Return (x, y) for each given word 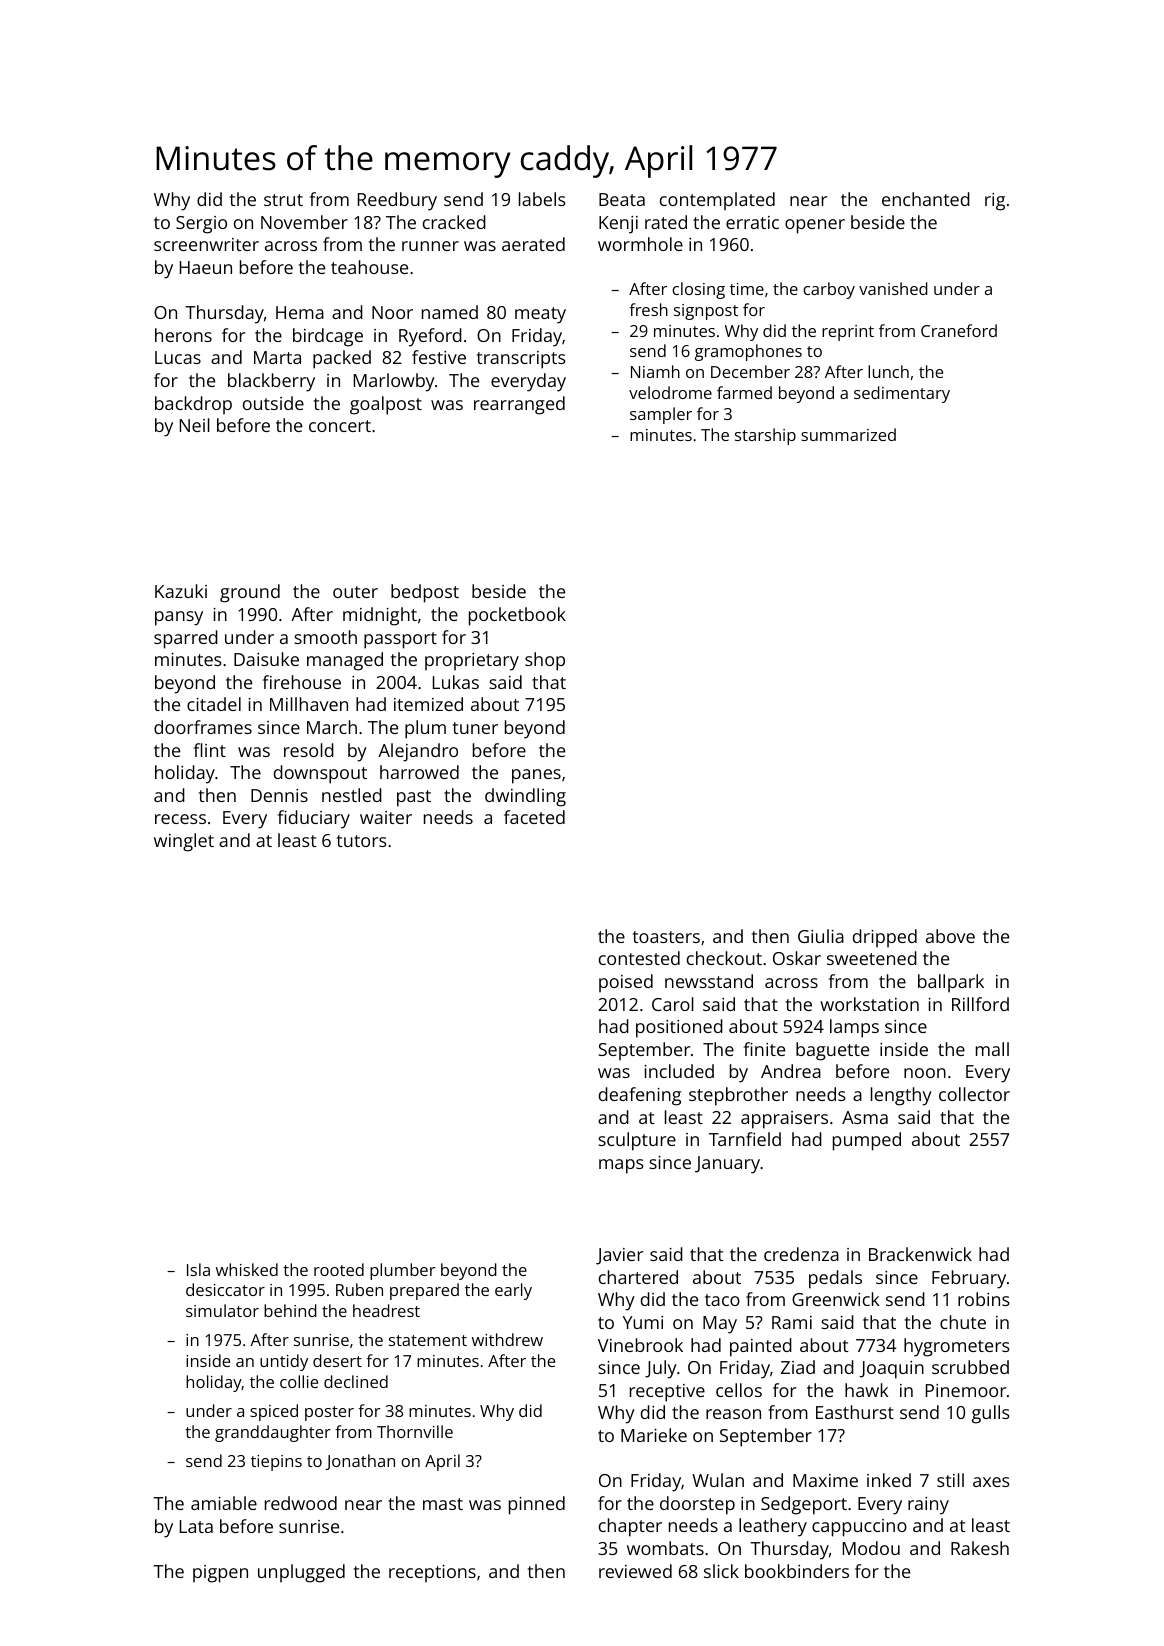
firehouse (302, 682)
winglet (184, 842)
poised (626, 983)
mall (992, 1049)
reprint (848, 333)
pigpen (220, 1574)
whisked (247, 1269)
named (450, 312)
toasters (666, 937)
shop (545, 661)
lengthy (901, 1096)
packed (342, 359)
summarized (848, 434)
